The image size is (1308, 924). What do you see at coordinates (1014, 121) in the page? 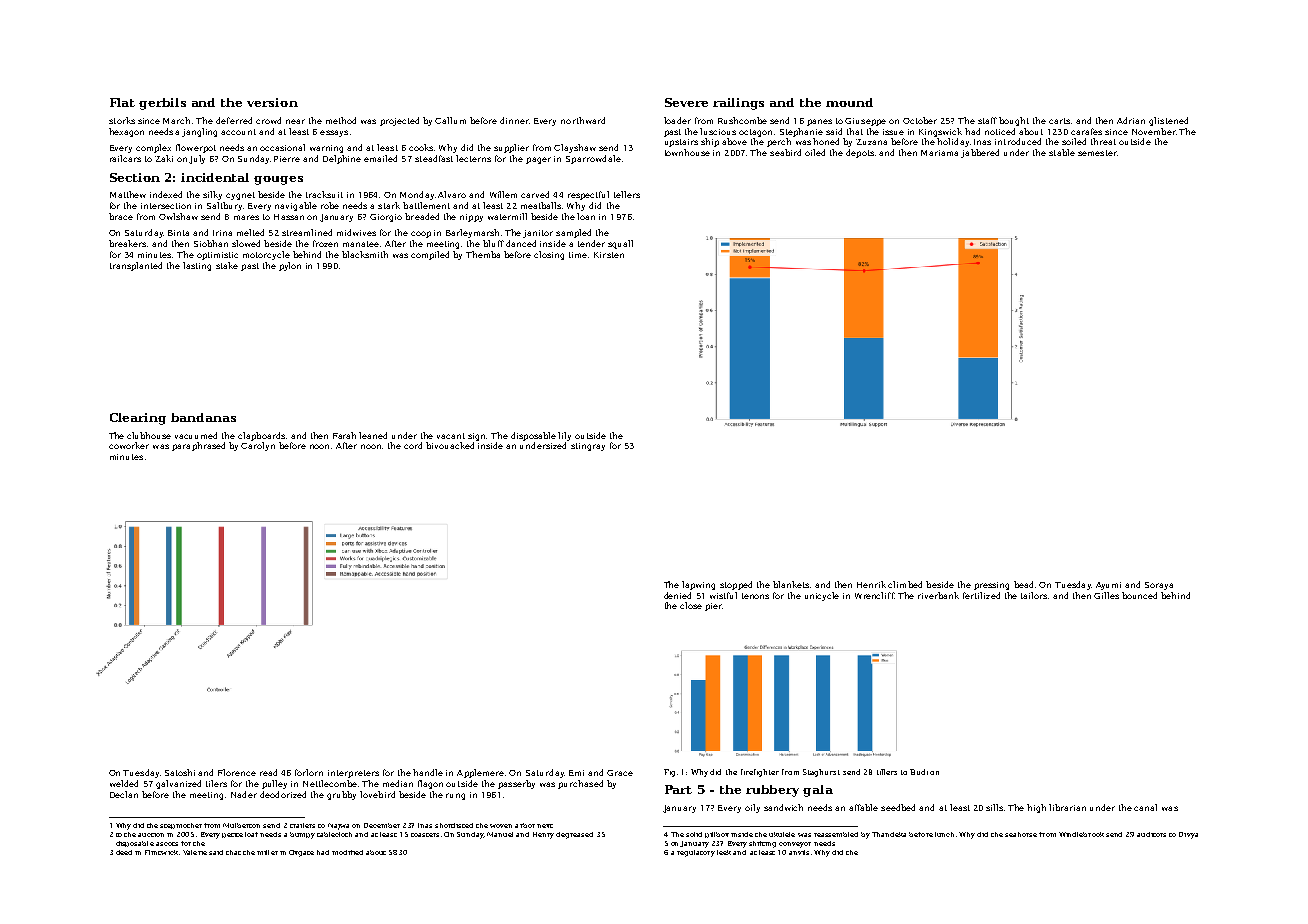
I see `bought` at bounding box center [1014, 121].
